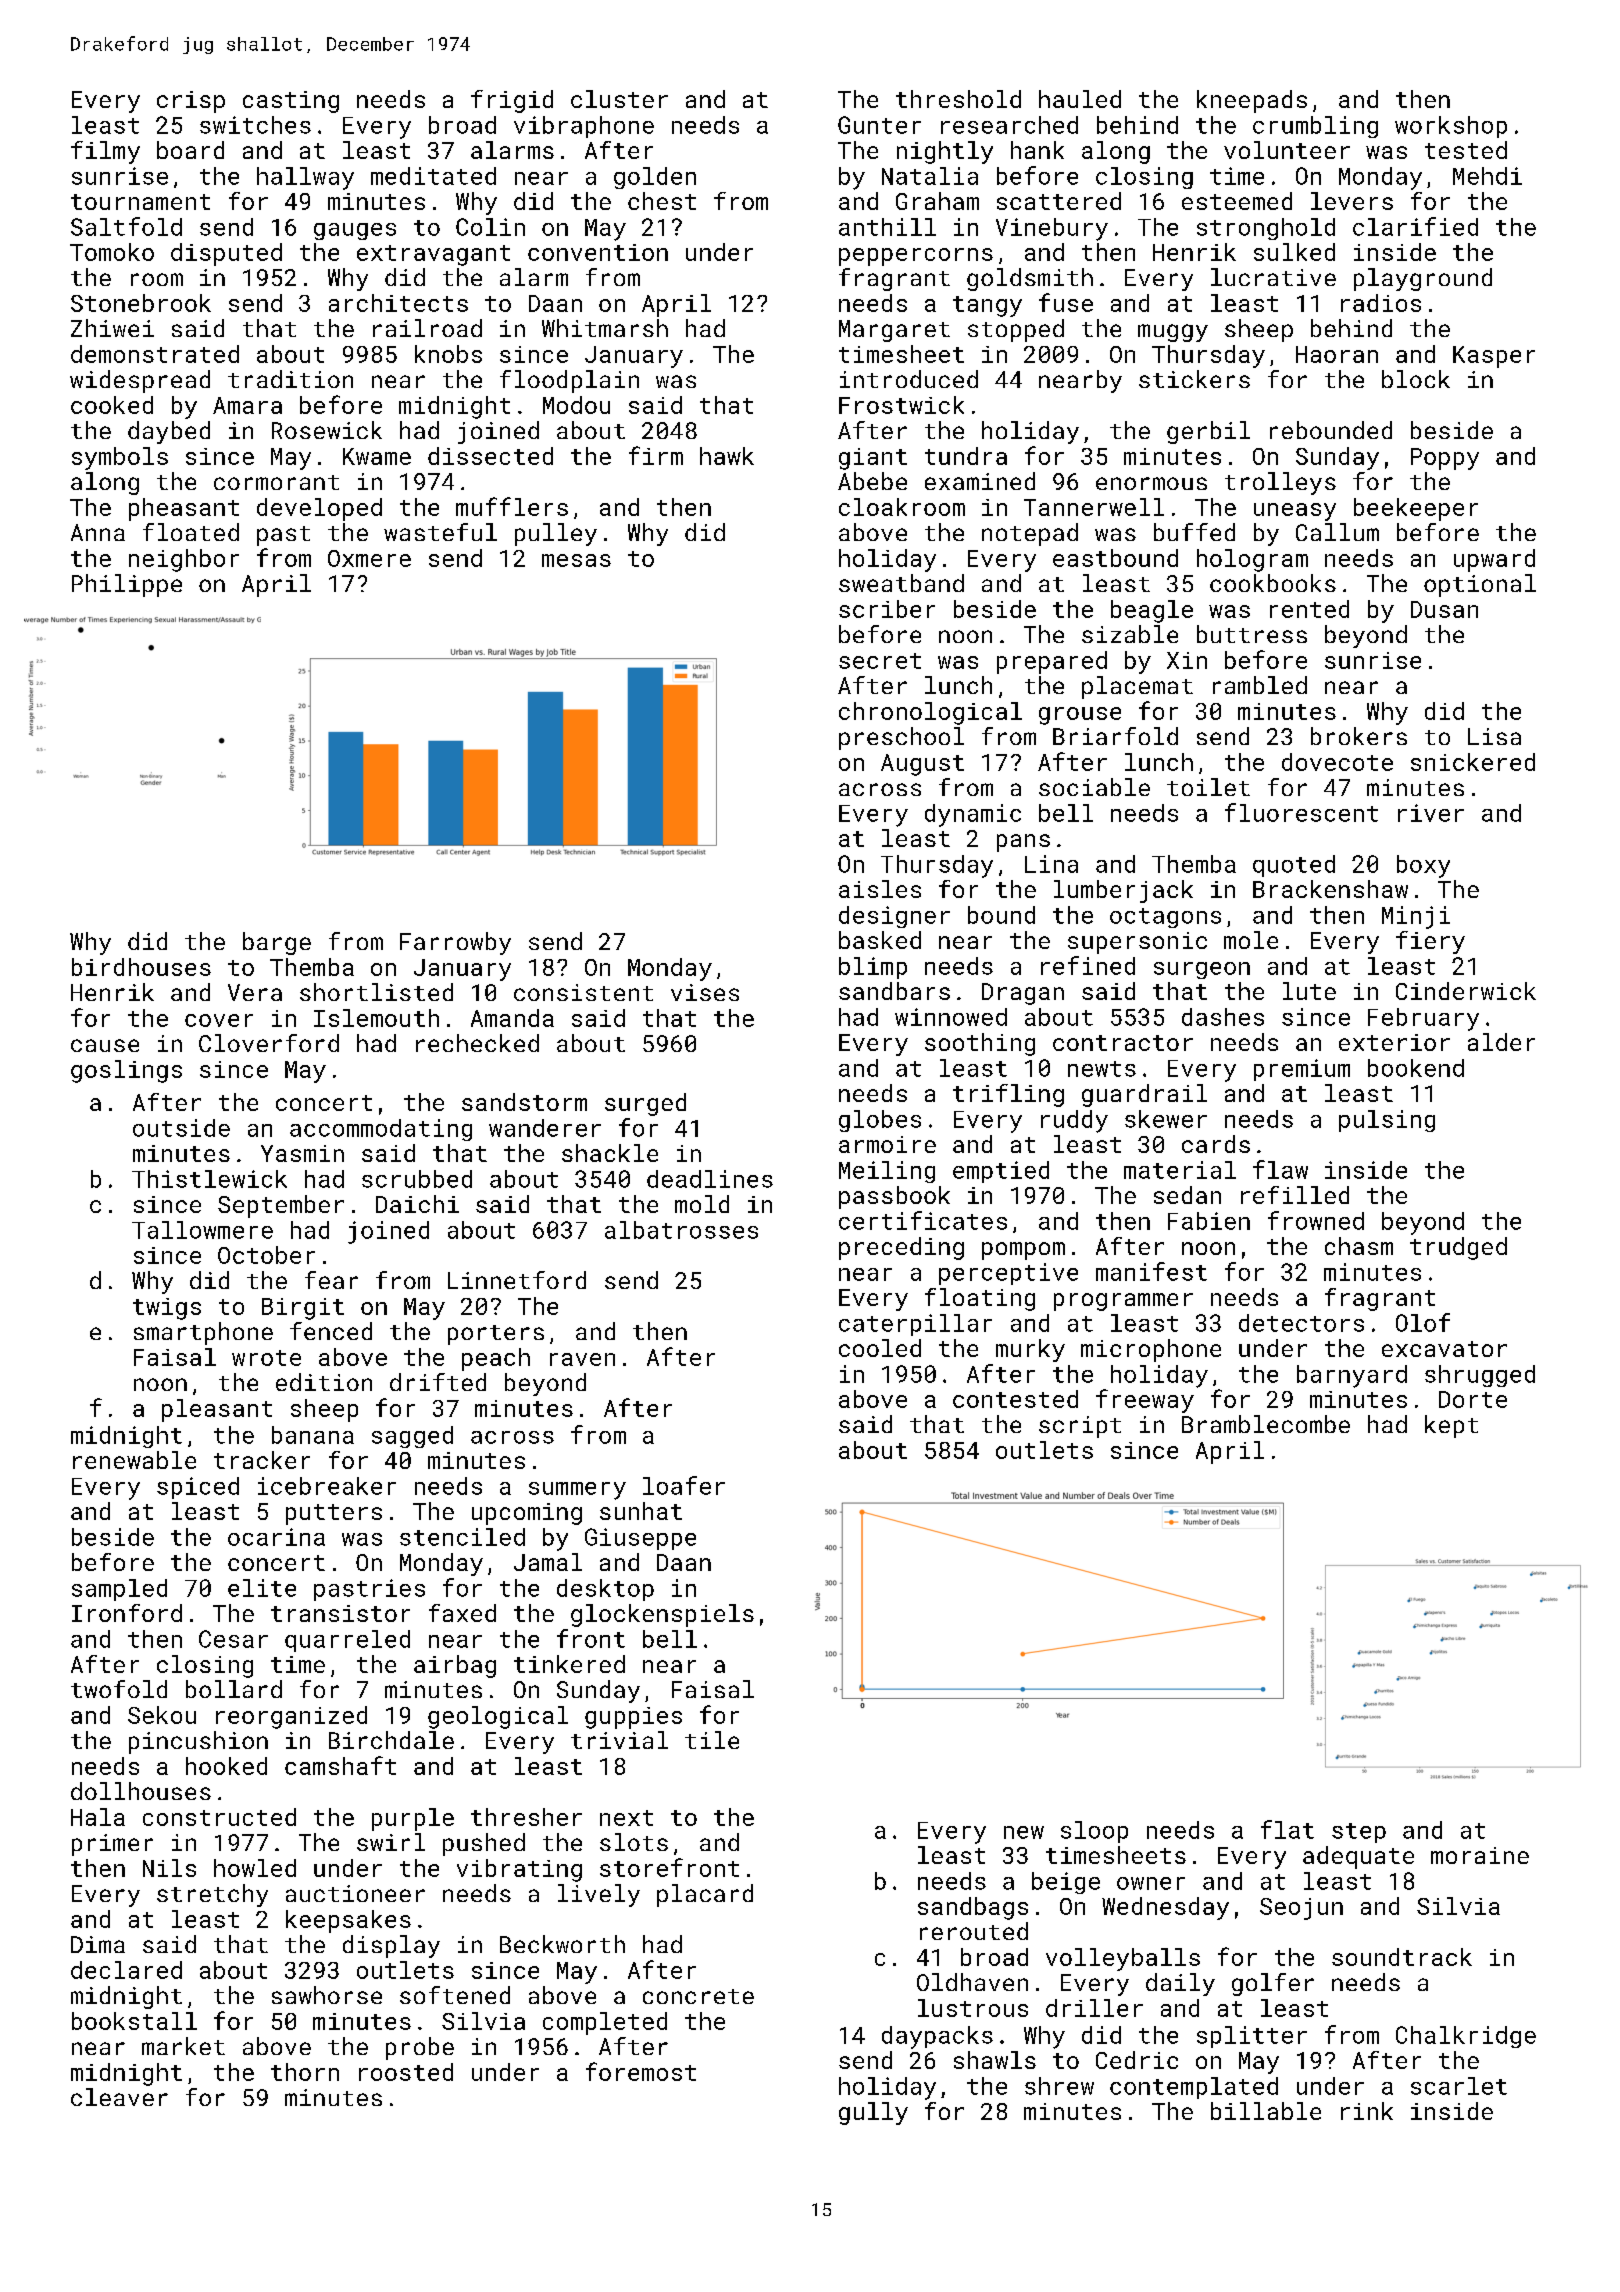  Describe the element at coordinates (1480, 1376) in the screenshot. I see `shrugged` at that location.
